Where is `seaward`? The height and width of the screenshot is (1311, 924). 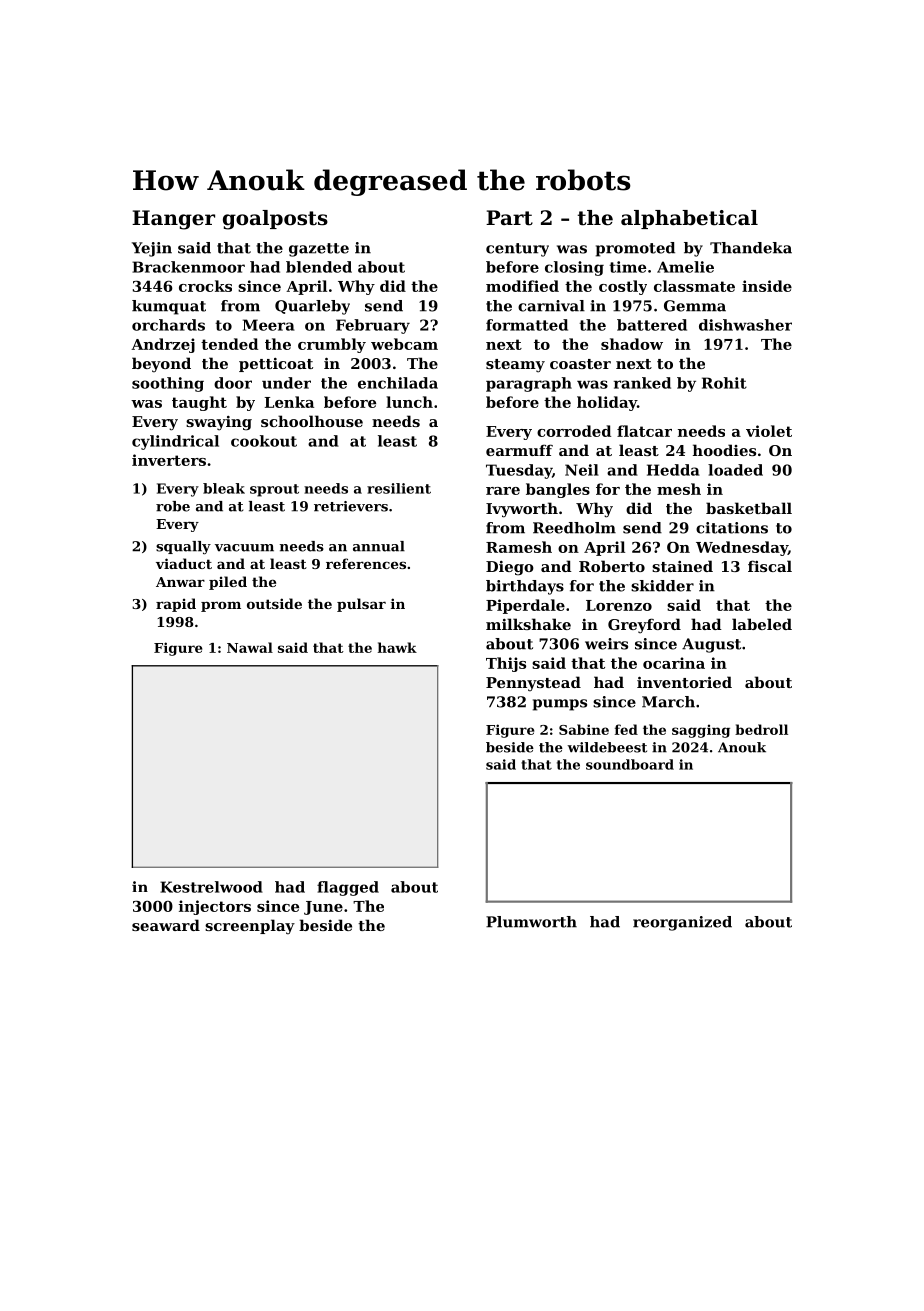
seaward is located at coordinates (166, 925).
